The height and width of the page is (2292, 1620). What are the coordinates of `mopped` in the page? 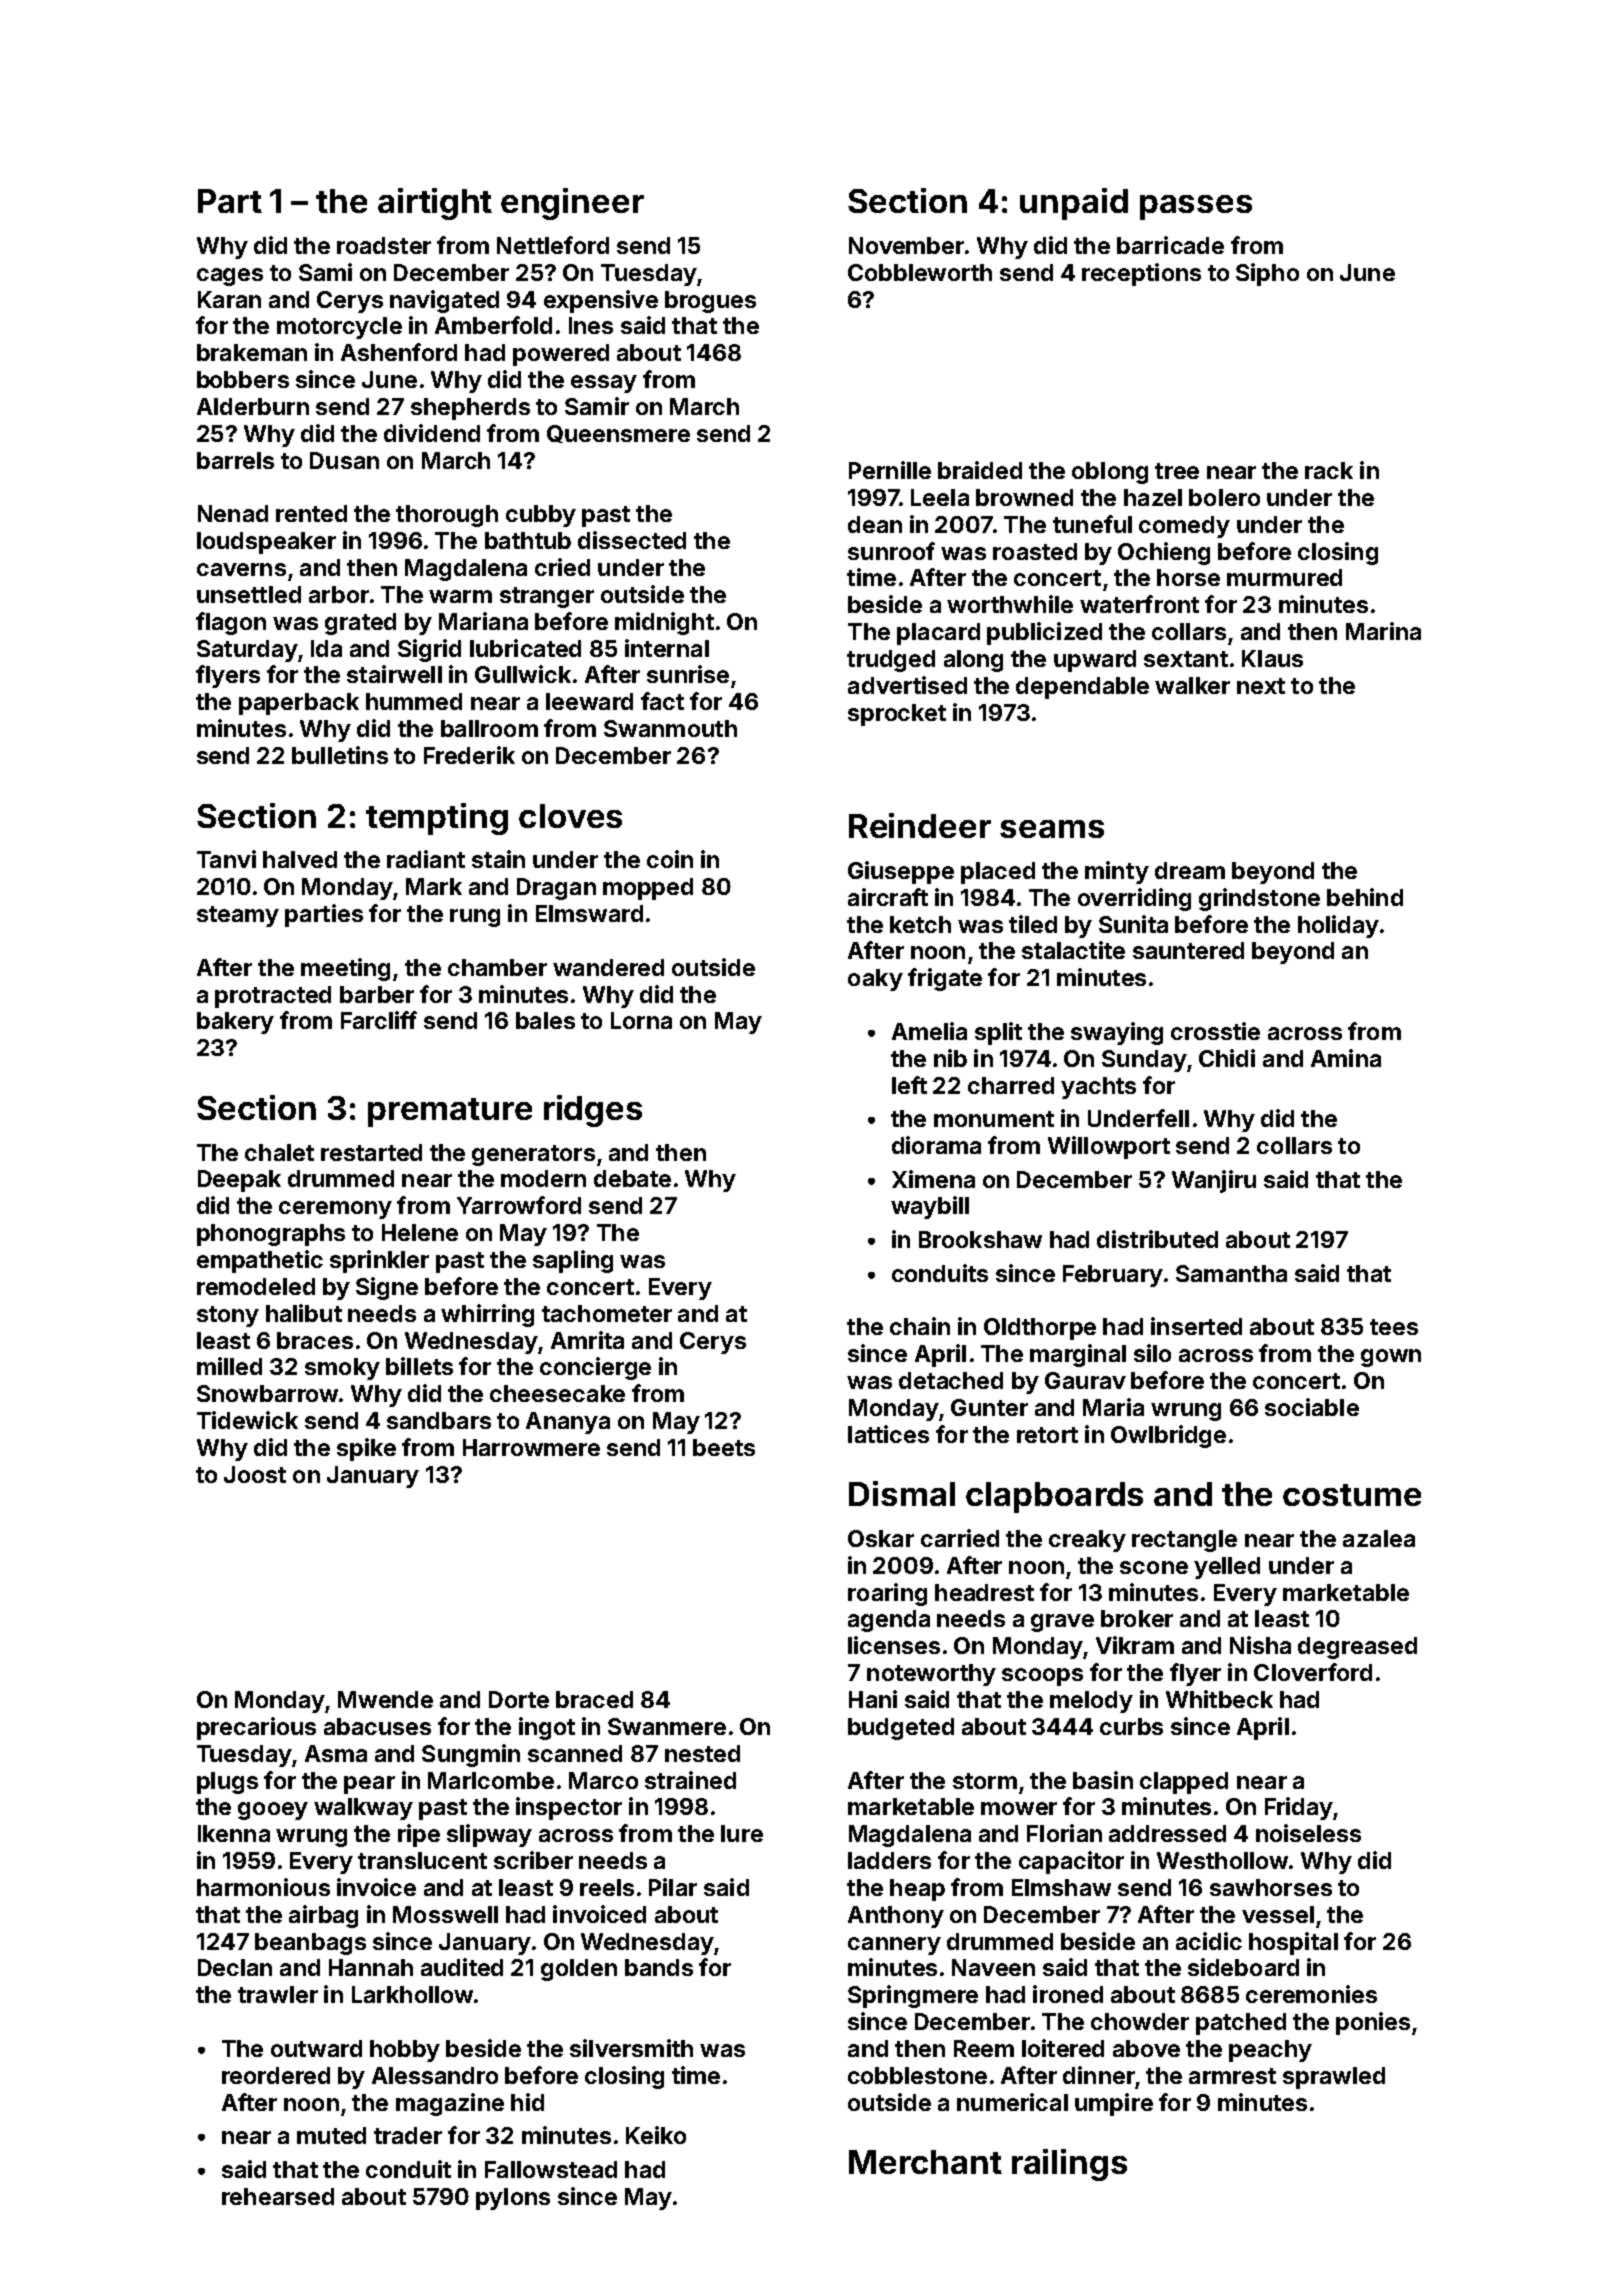 It's located at (648, 889).
